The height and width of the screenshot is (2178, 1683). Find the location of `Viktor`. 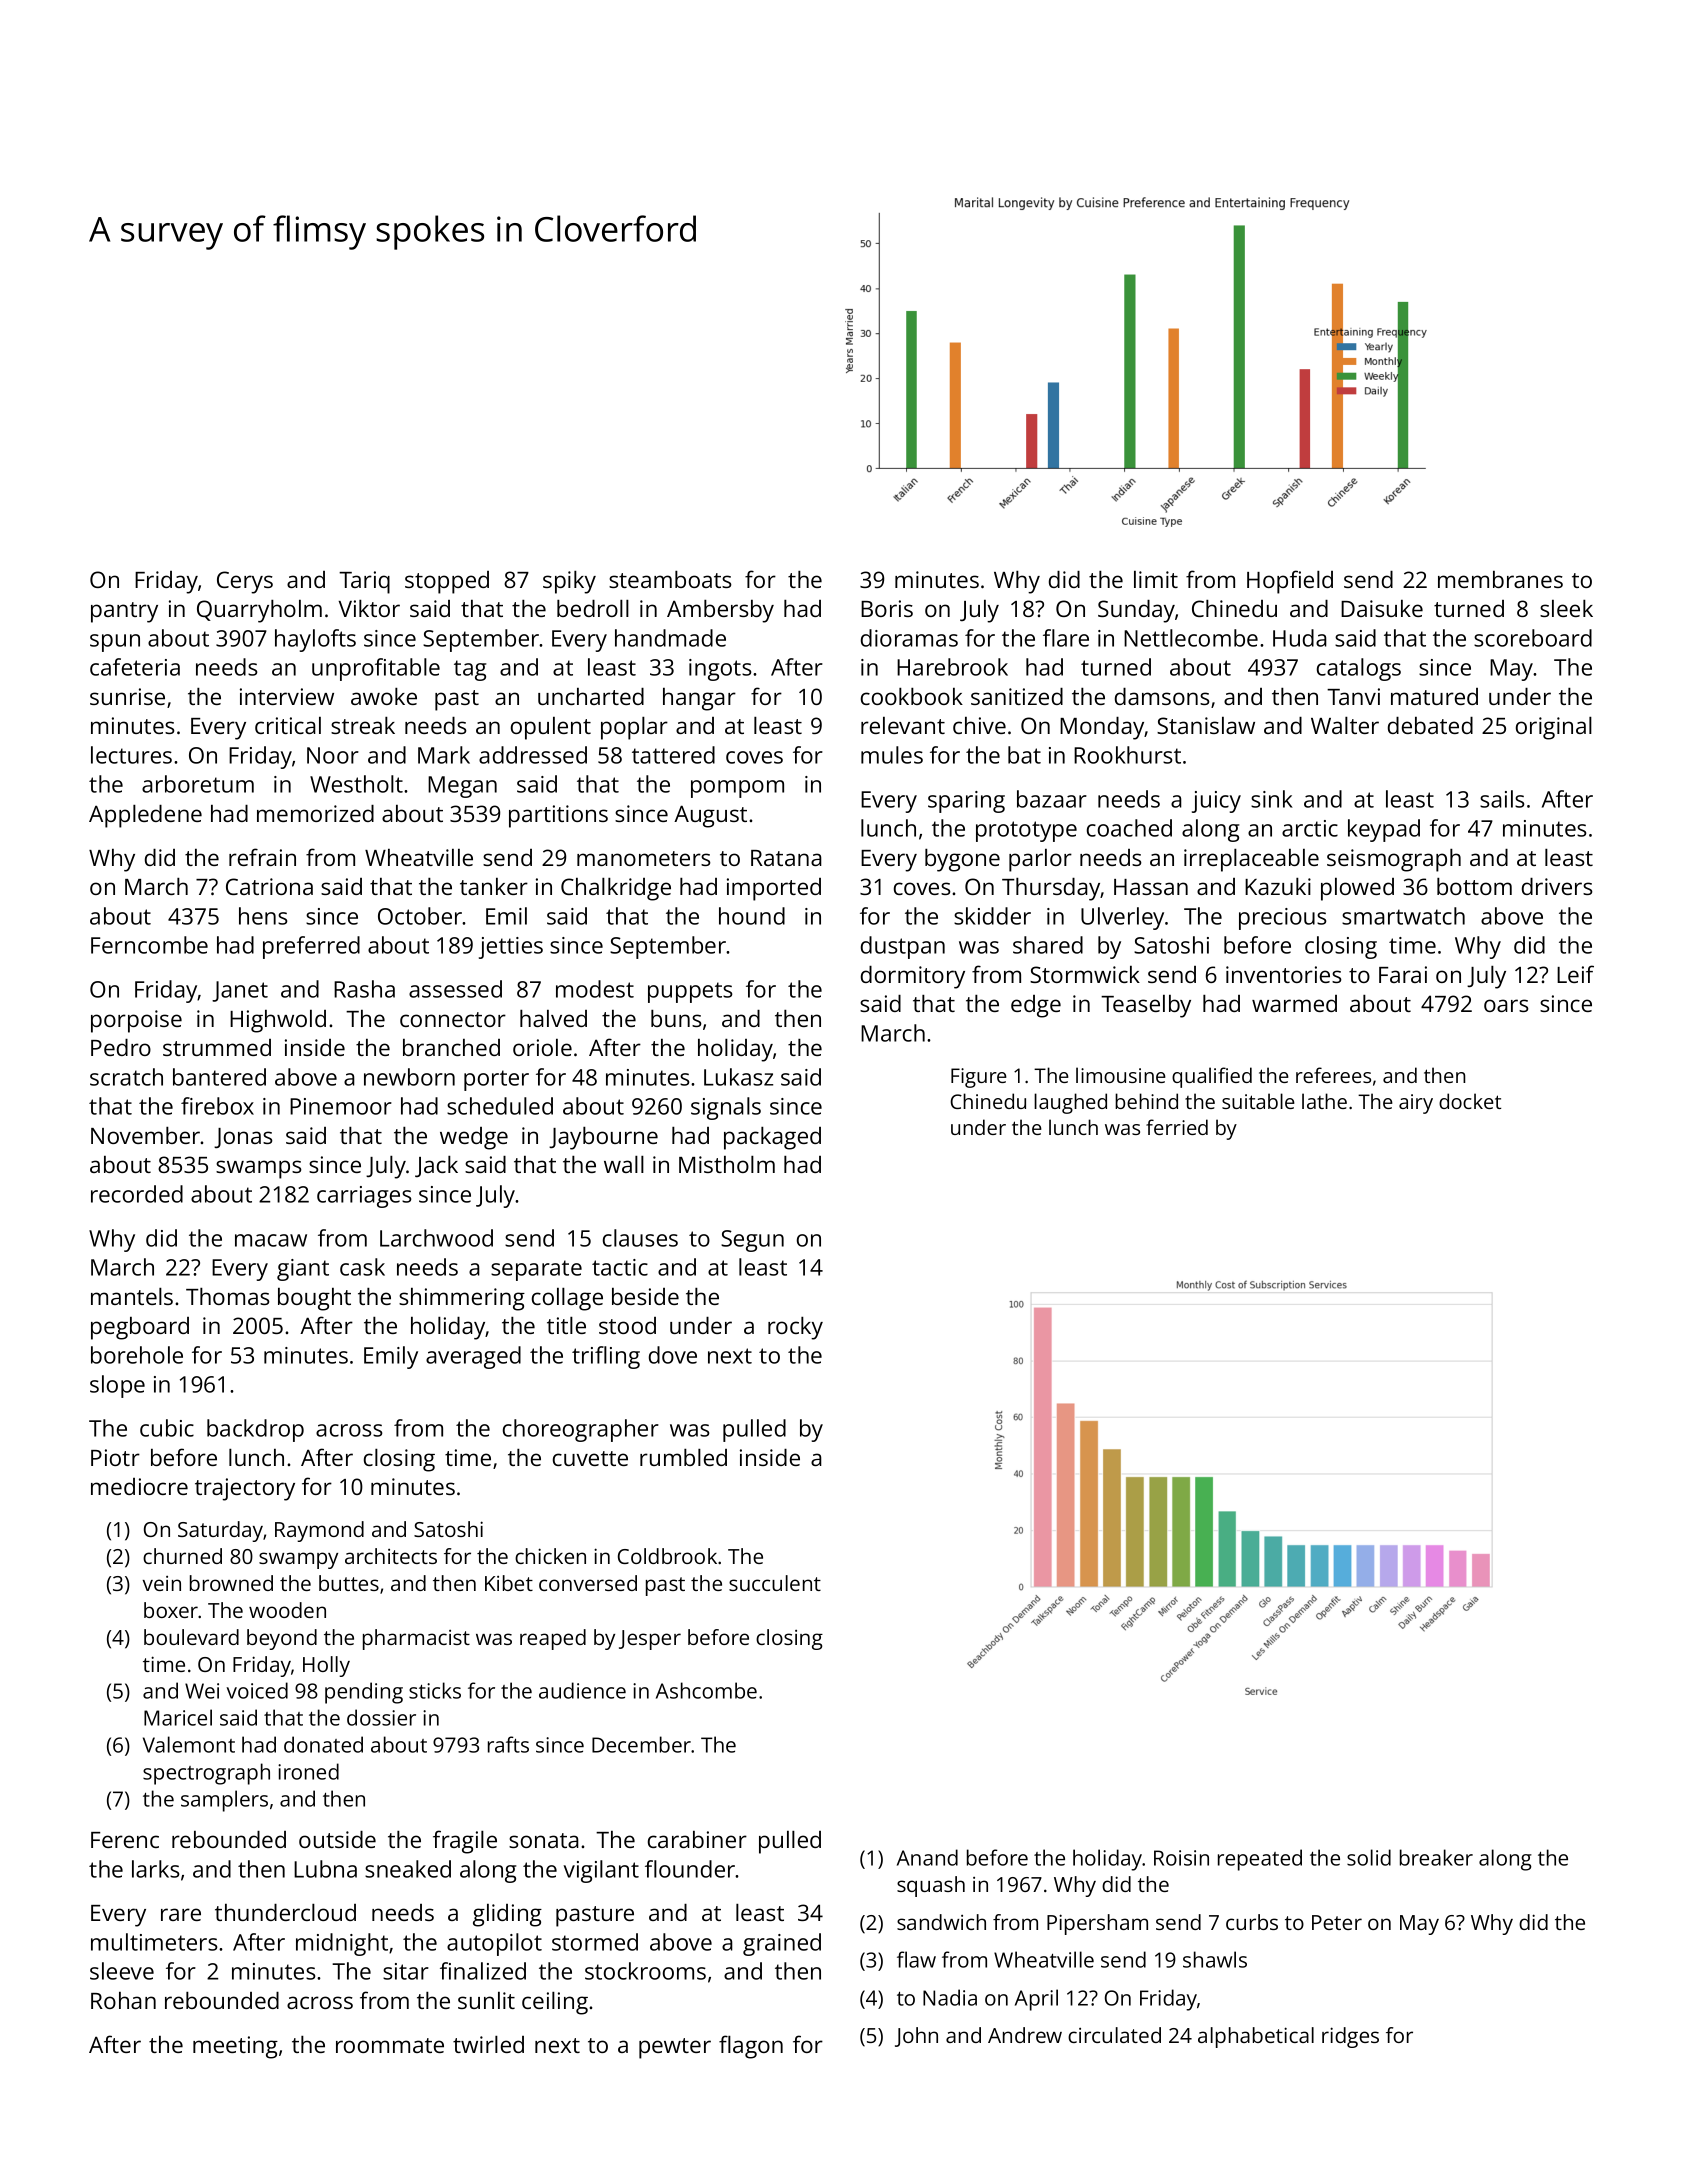

Viktor is located at coordinates (369, 608).
